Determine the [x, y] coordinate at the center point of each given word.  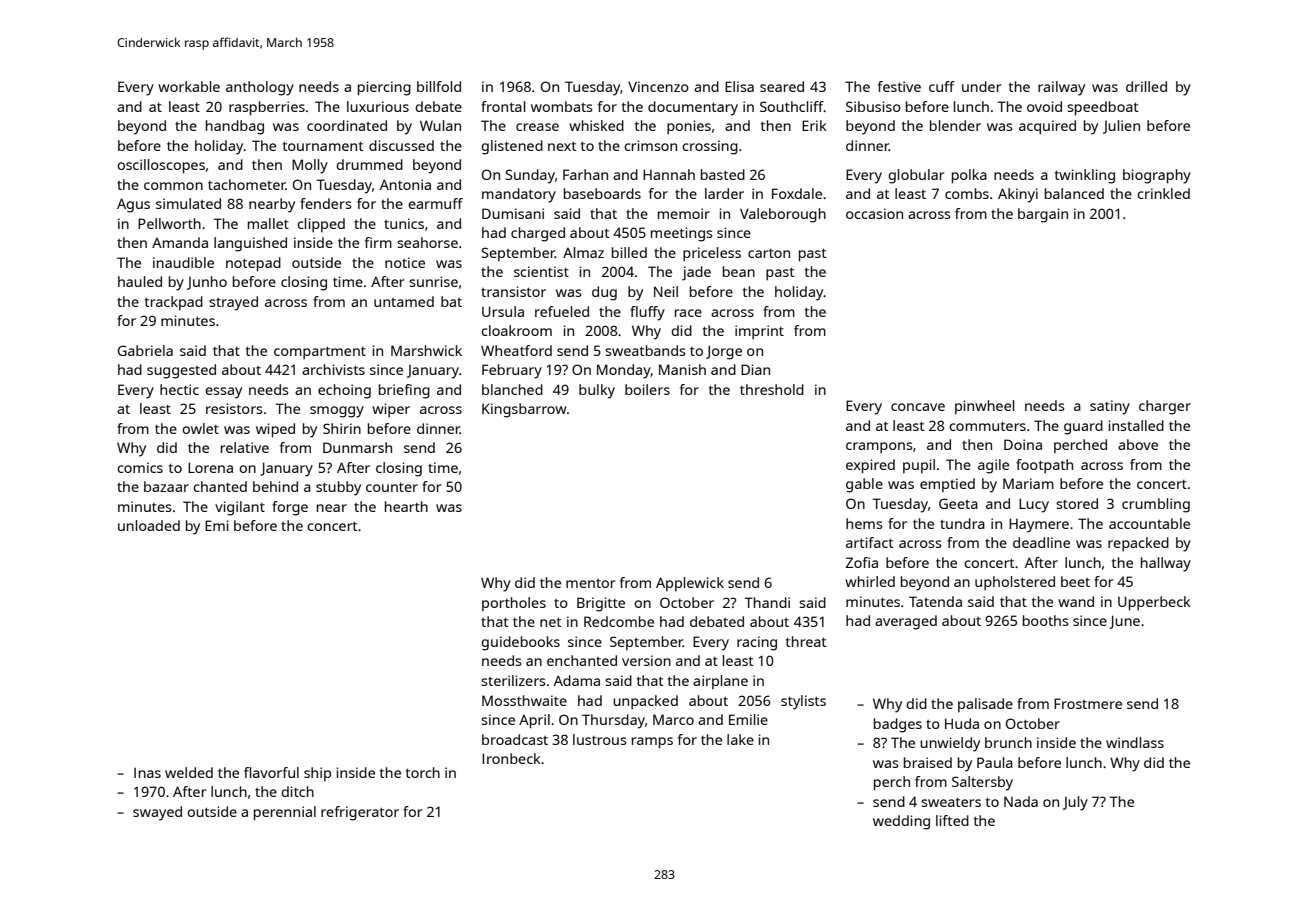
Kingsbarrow [524, 410]
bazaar [166, 486]
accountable [1149, 523]
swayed [157, 813]
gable [864, 485]
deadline [1041, 542]
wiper [391, 410]
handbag [235, 127]
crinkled [1163, 193]
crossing [710, 147]
